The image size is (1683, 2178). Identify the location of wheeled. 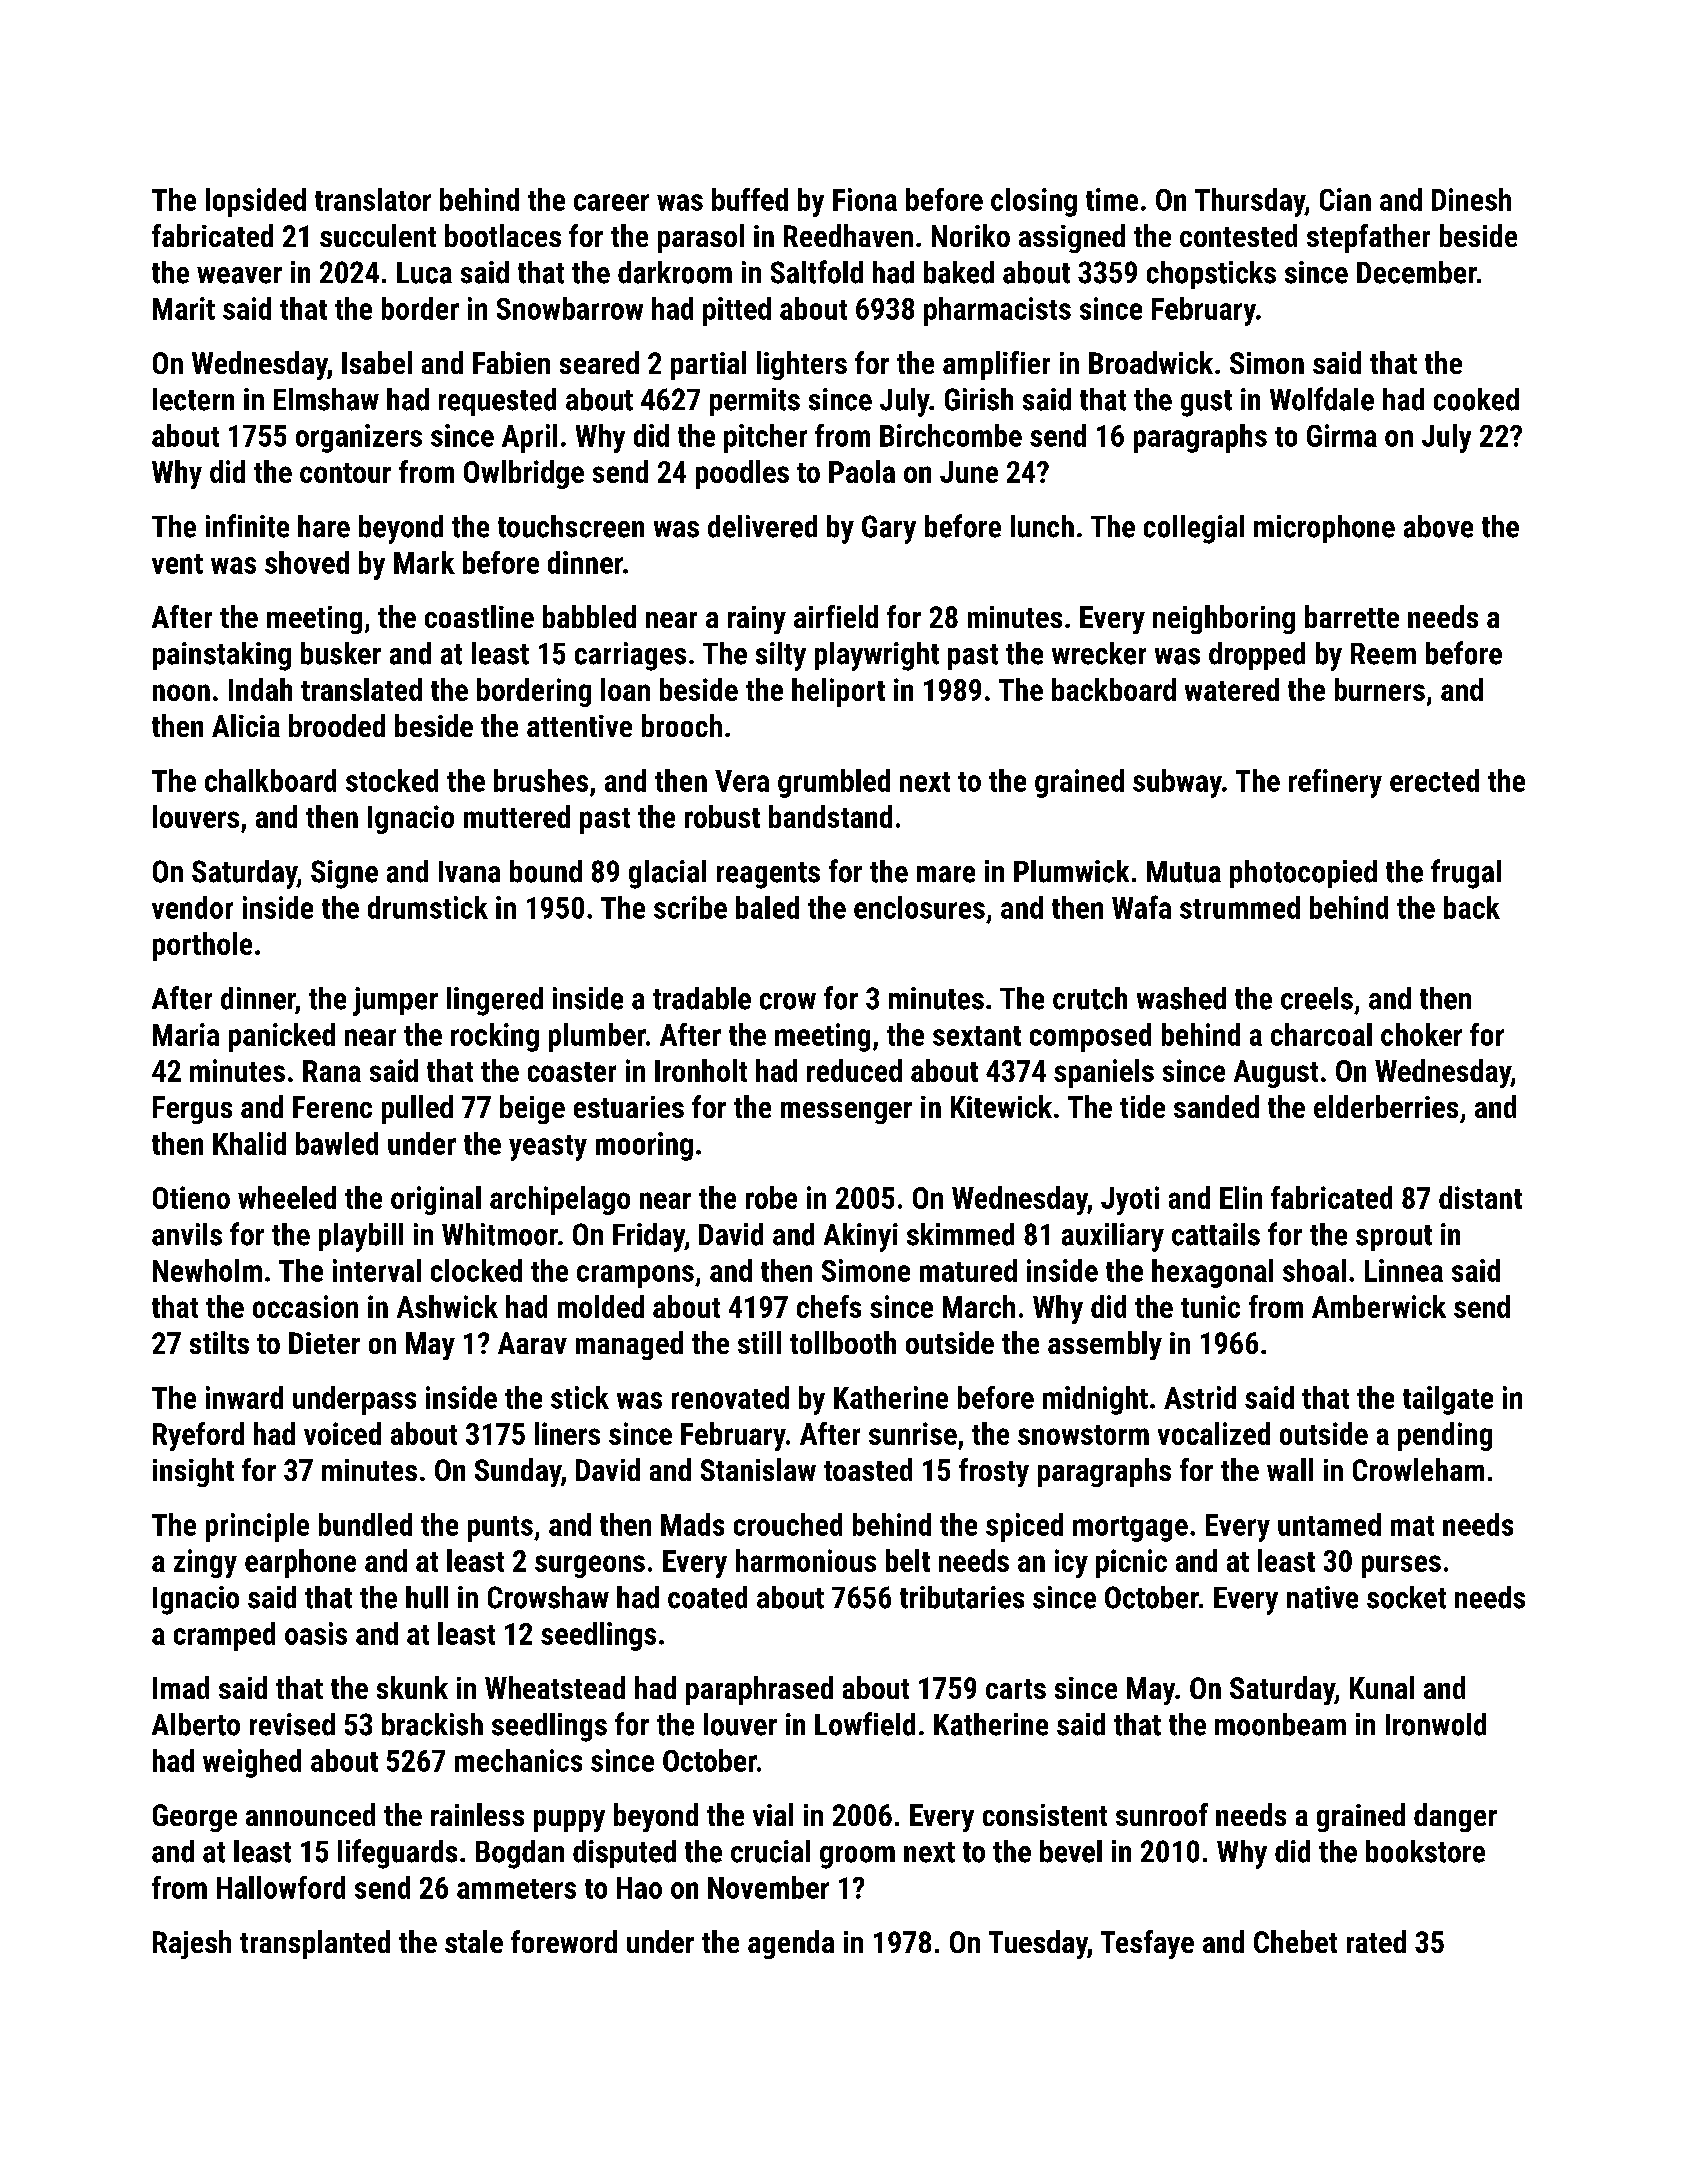
(287, 1197).
